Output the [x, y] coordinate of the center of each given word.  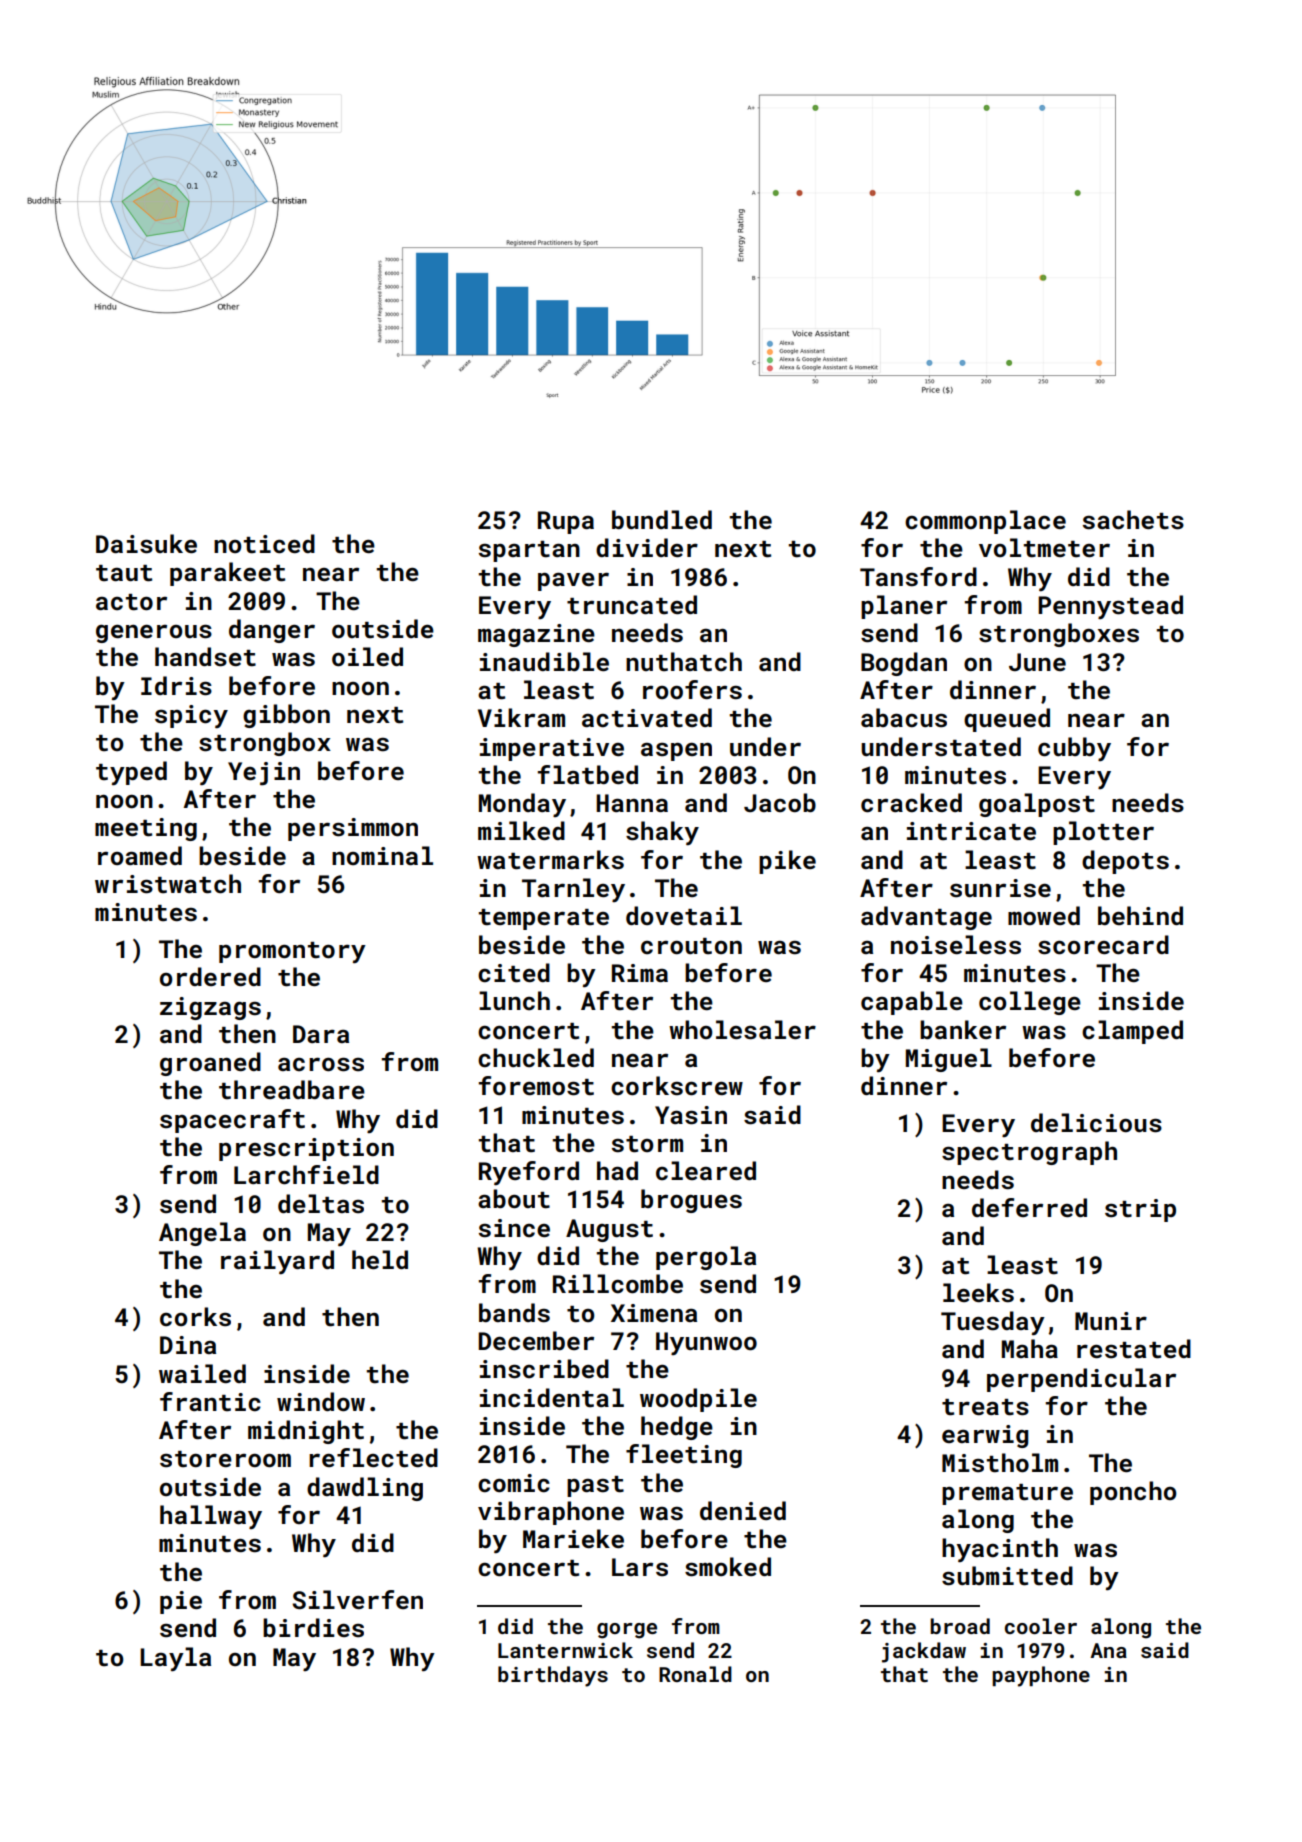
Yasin [691, 1115]
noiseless [956, 945]
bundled [662, 519]
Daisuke [146, 544]
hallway [211, 1517]
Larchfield [306, 1175]
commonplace [985, 522]
